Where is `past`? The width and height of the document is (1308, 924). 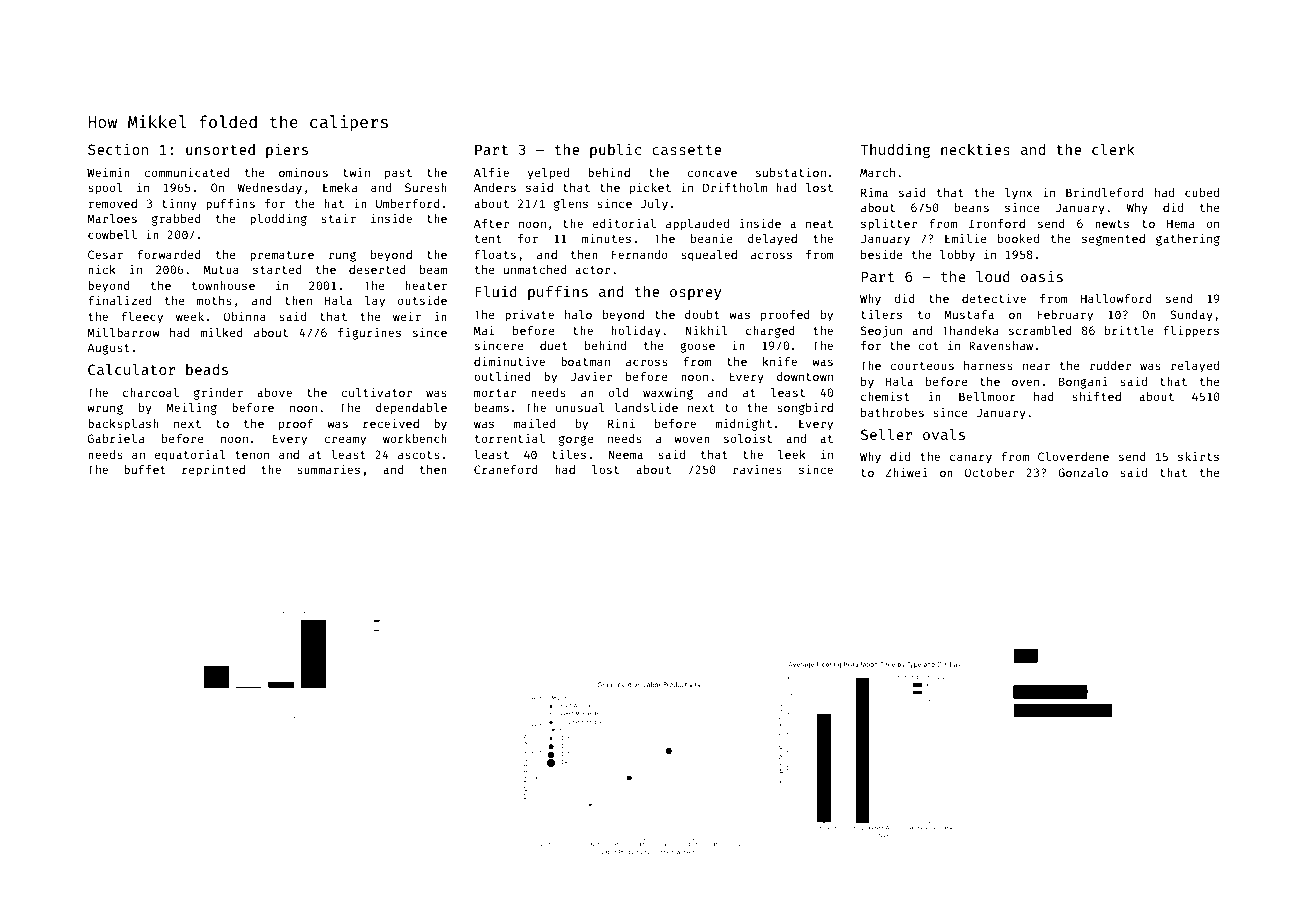 past is located at coordinates (398, 174).
